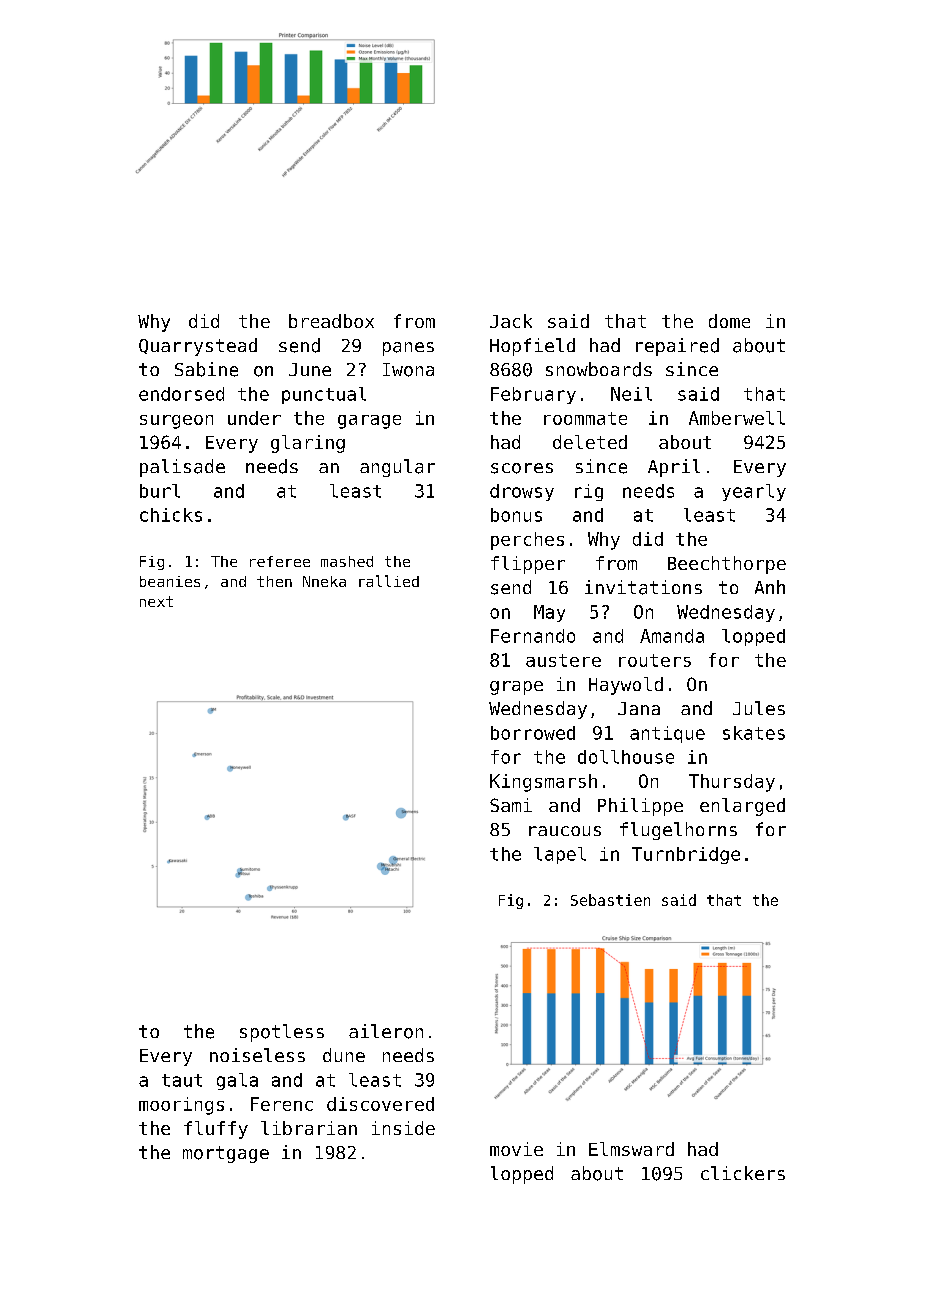 The width and height of the document is (925, 1313). What do you see at coordinates (522, 468) in the document?
I see `scores` at bounding box center [522, 468].
